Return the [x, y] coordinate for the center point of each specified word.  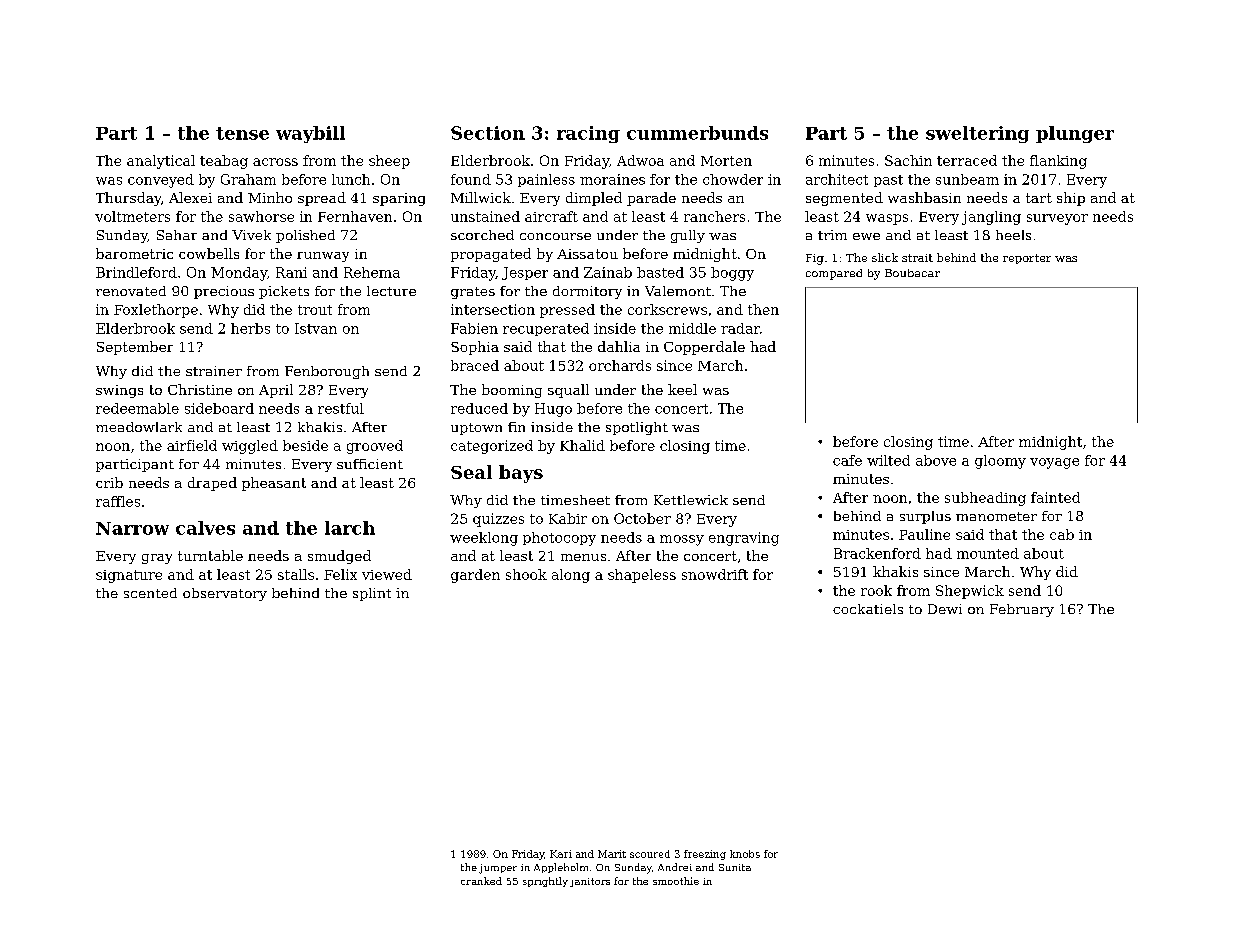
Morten [726, 161]
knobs [745, 854]
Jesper [525, 273]
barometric [134, 253]
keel [682, 389]
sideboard [219, 408]
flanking [1058, 162]
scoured [650, 854]
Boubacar [912, 273]
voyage [1054, 463]
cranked [481, 881]
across [275, 162]
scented [150, 593]
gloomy [1000, 462]
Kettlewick [691, 500]
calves [205, 528]
